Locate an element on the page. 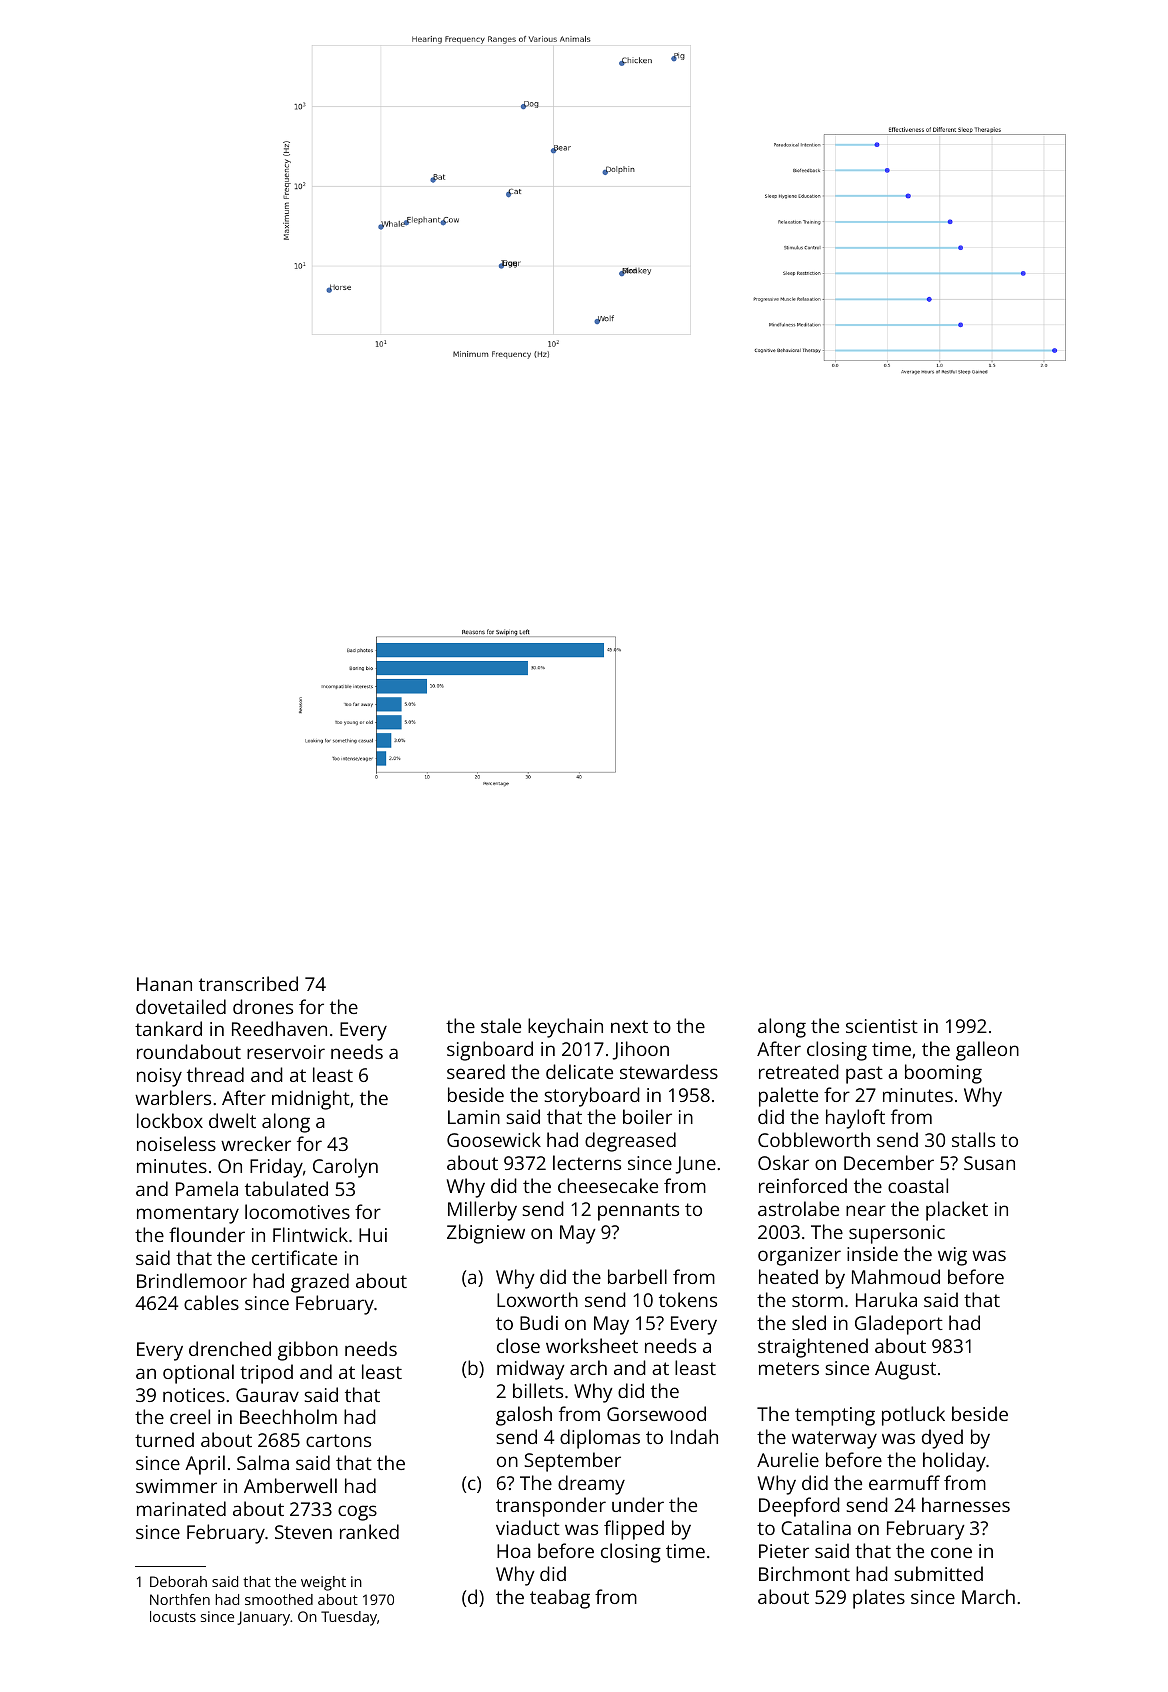 Image resolution: width=1168 pixels, height=1692 pixels. turned is located at coordinates (164, 1439).
